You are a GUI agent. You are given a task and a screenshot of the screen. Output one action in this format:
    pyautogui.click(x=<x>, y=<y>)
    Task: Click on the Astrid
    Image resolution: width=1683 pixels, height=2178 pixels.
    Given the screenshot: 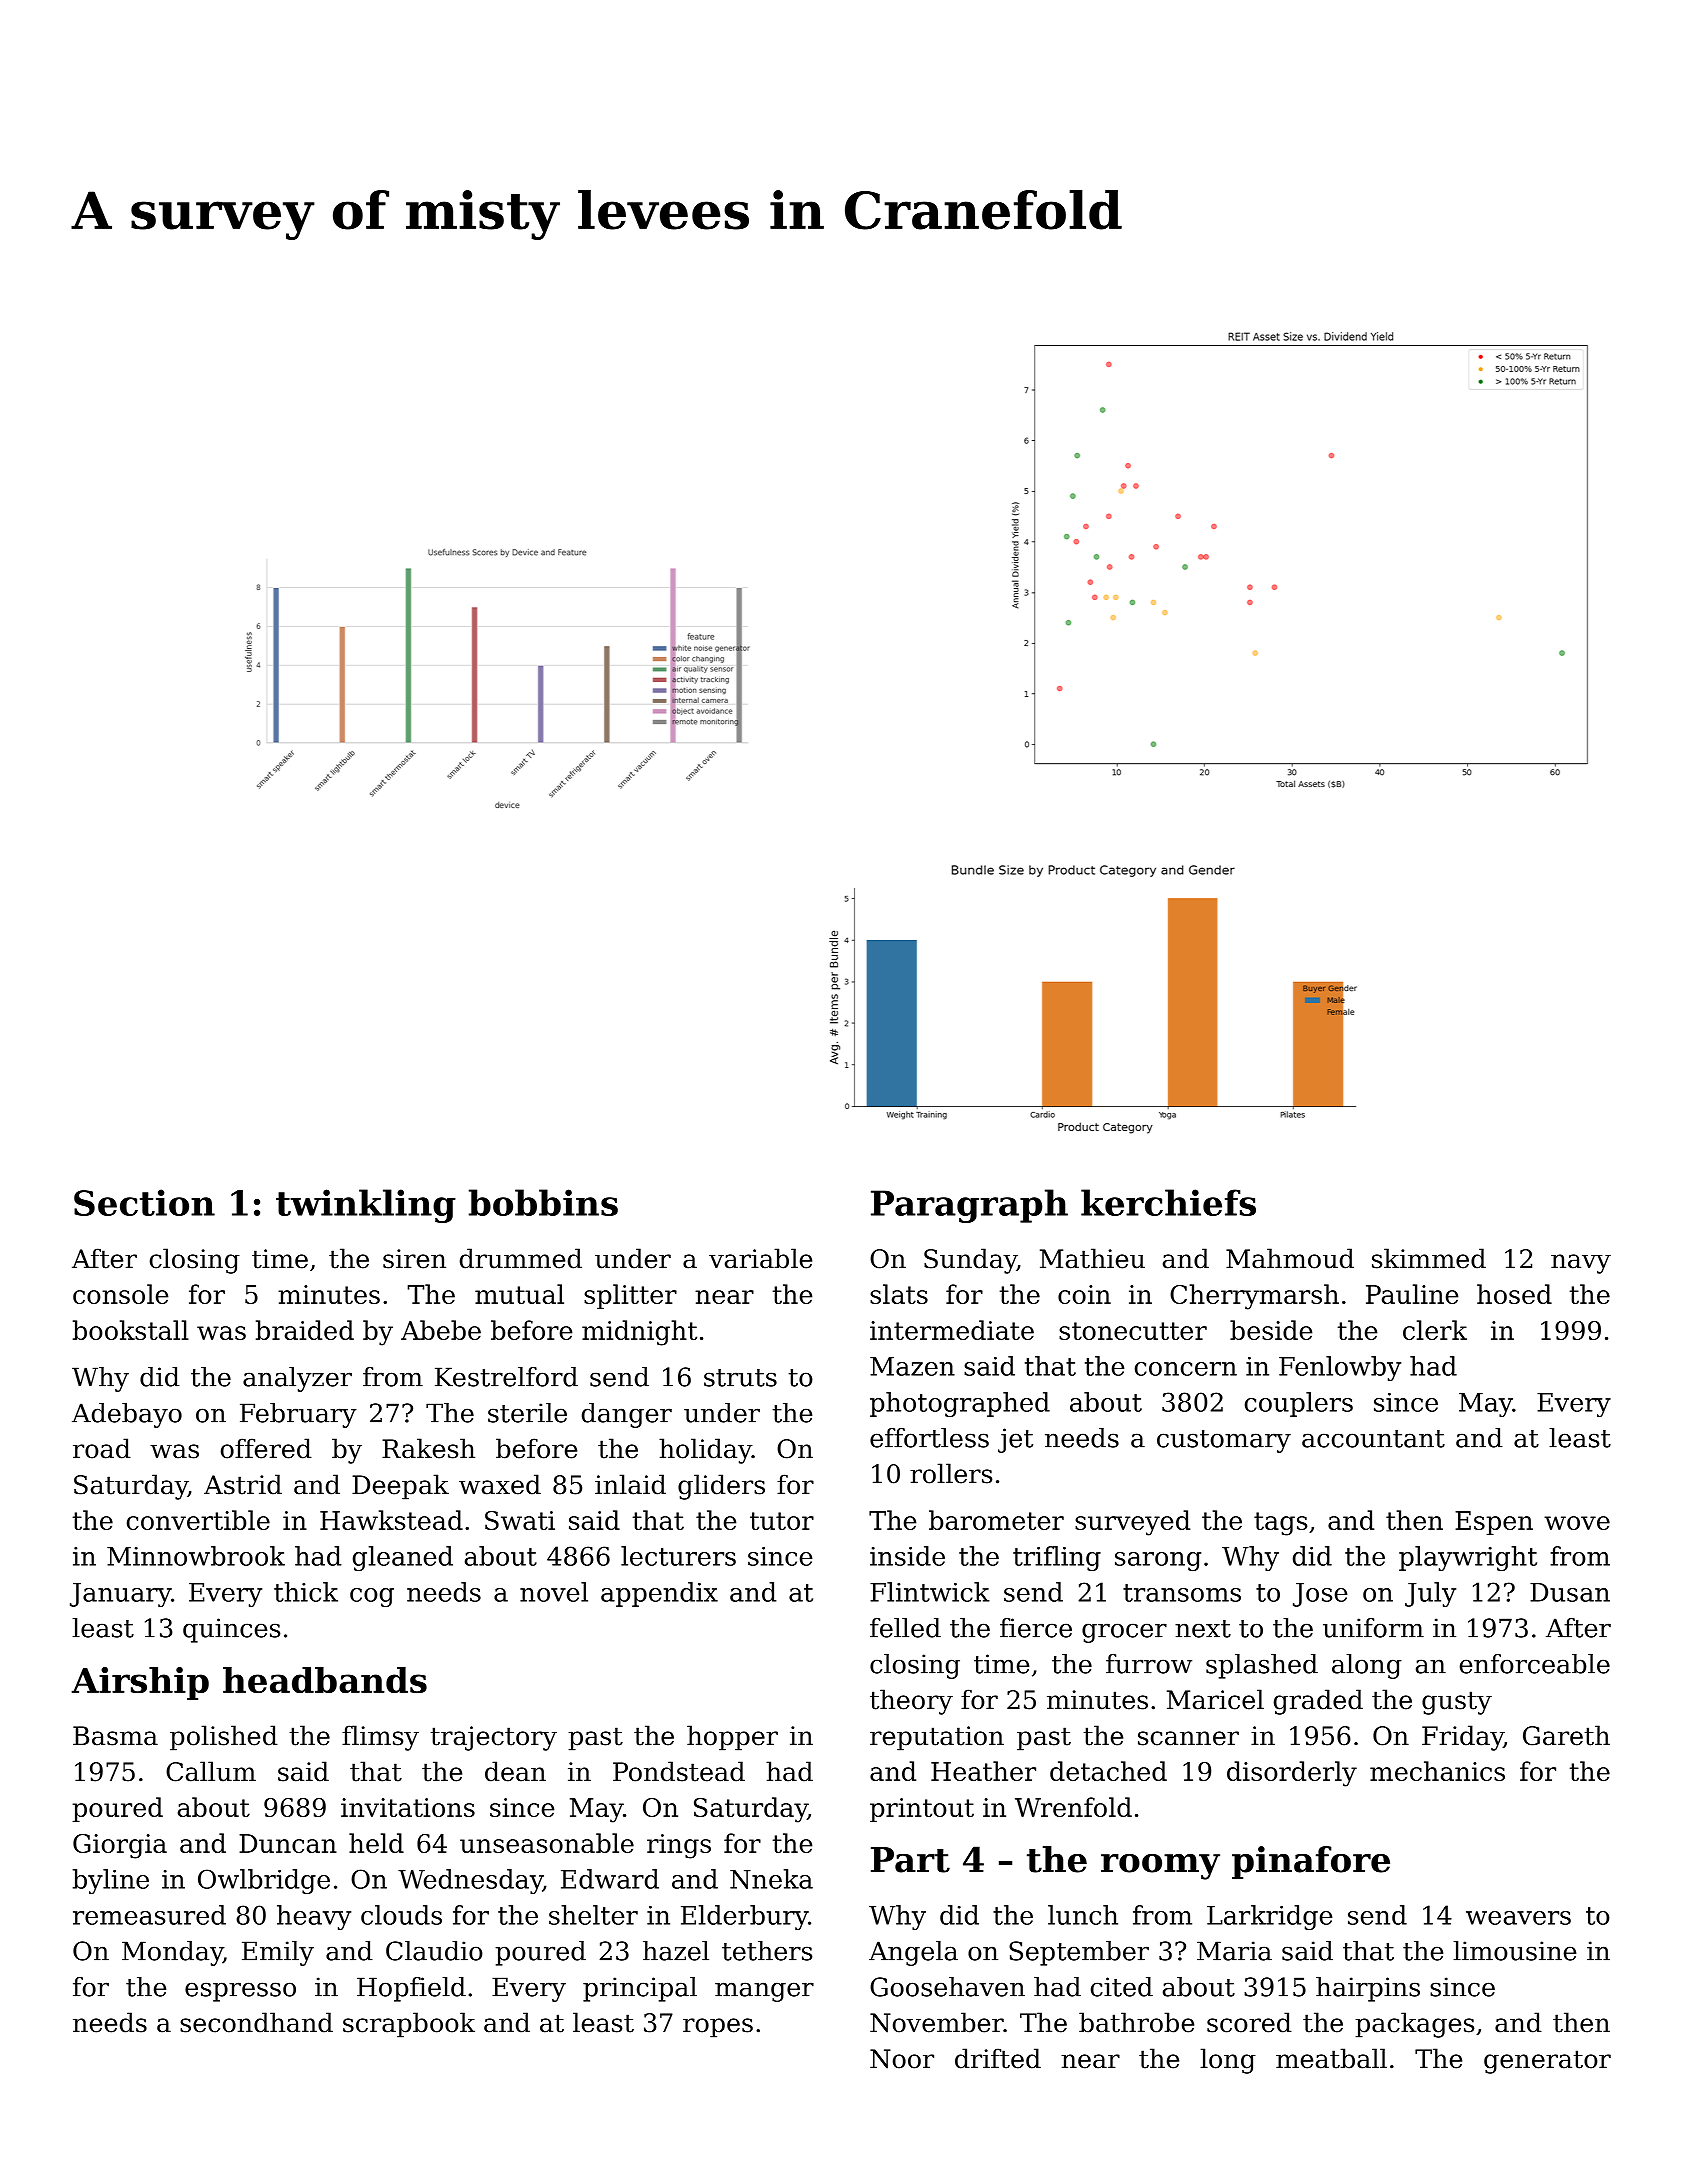 What is the action you would take?
    pyautogui.click(x=243, y=1484)
